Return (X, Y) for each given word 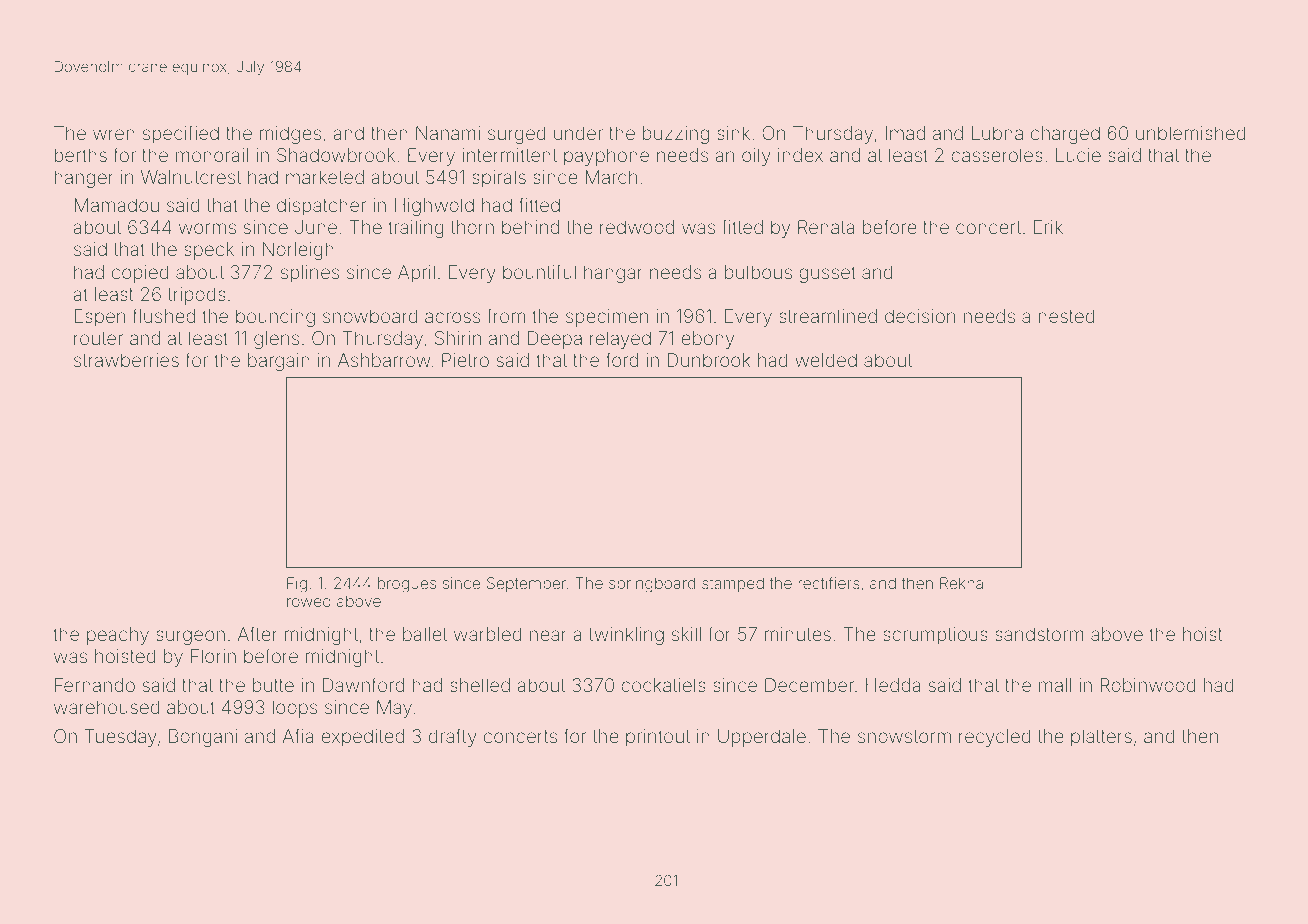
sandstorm (1039, 634)
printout (658, 738)
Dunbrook (709, 360)
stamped (733, 584)
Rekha (961, 583)
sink (733, 133)
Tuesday (121, 738)
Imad (905, 133)
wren (114, 134)
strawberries (126, 360)
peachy (118, 636)
